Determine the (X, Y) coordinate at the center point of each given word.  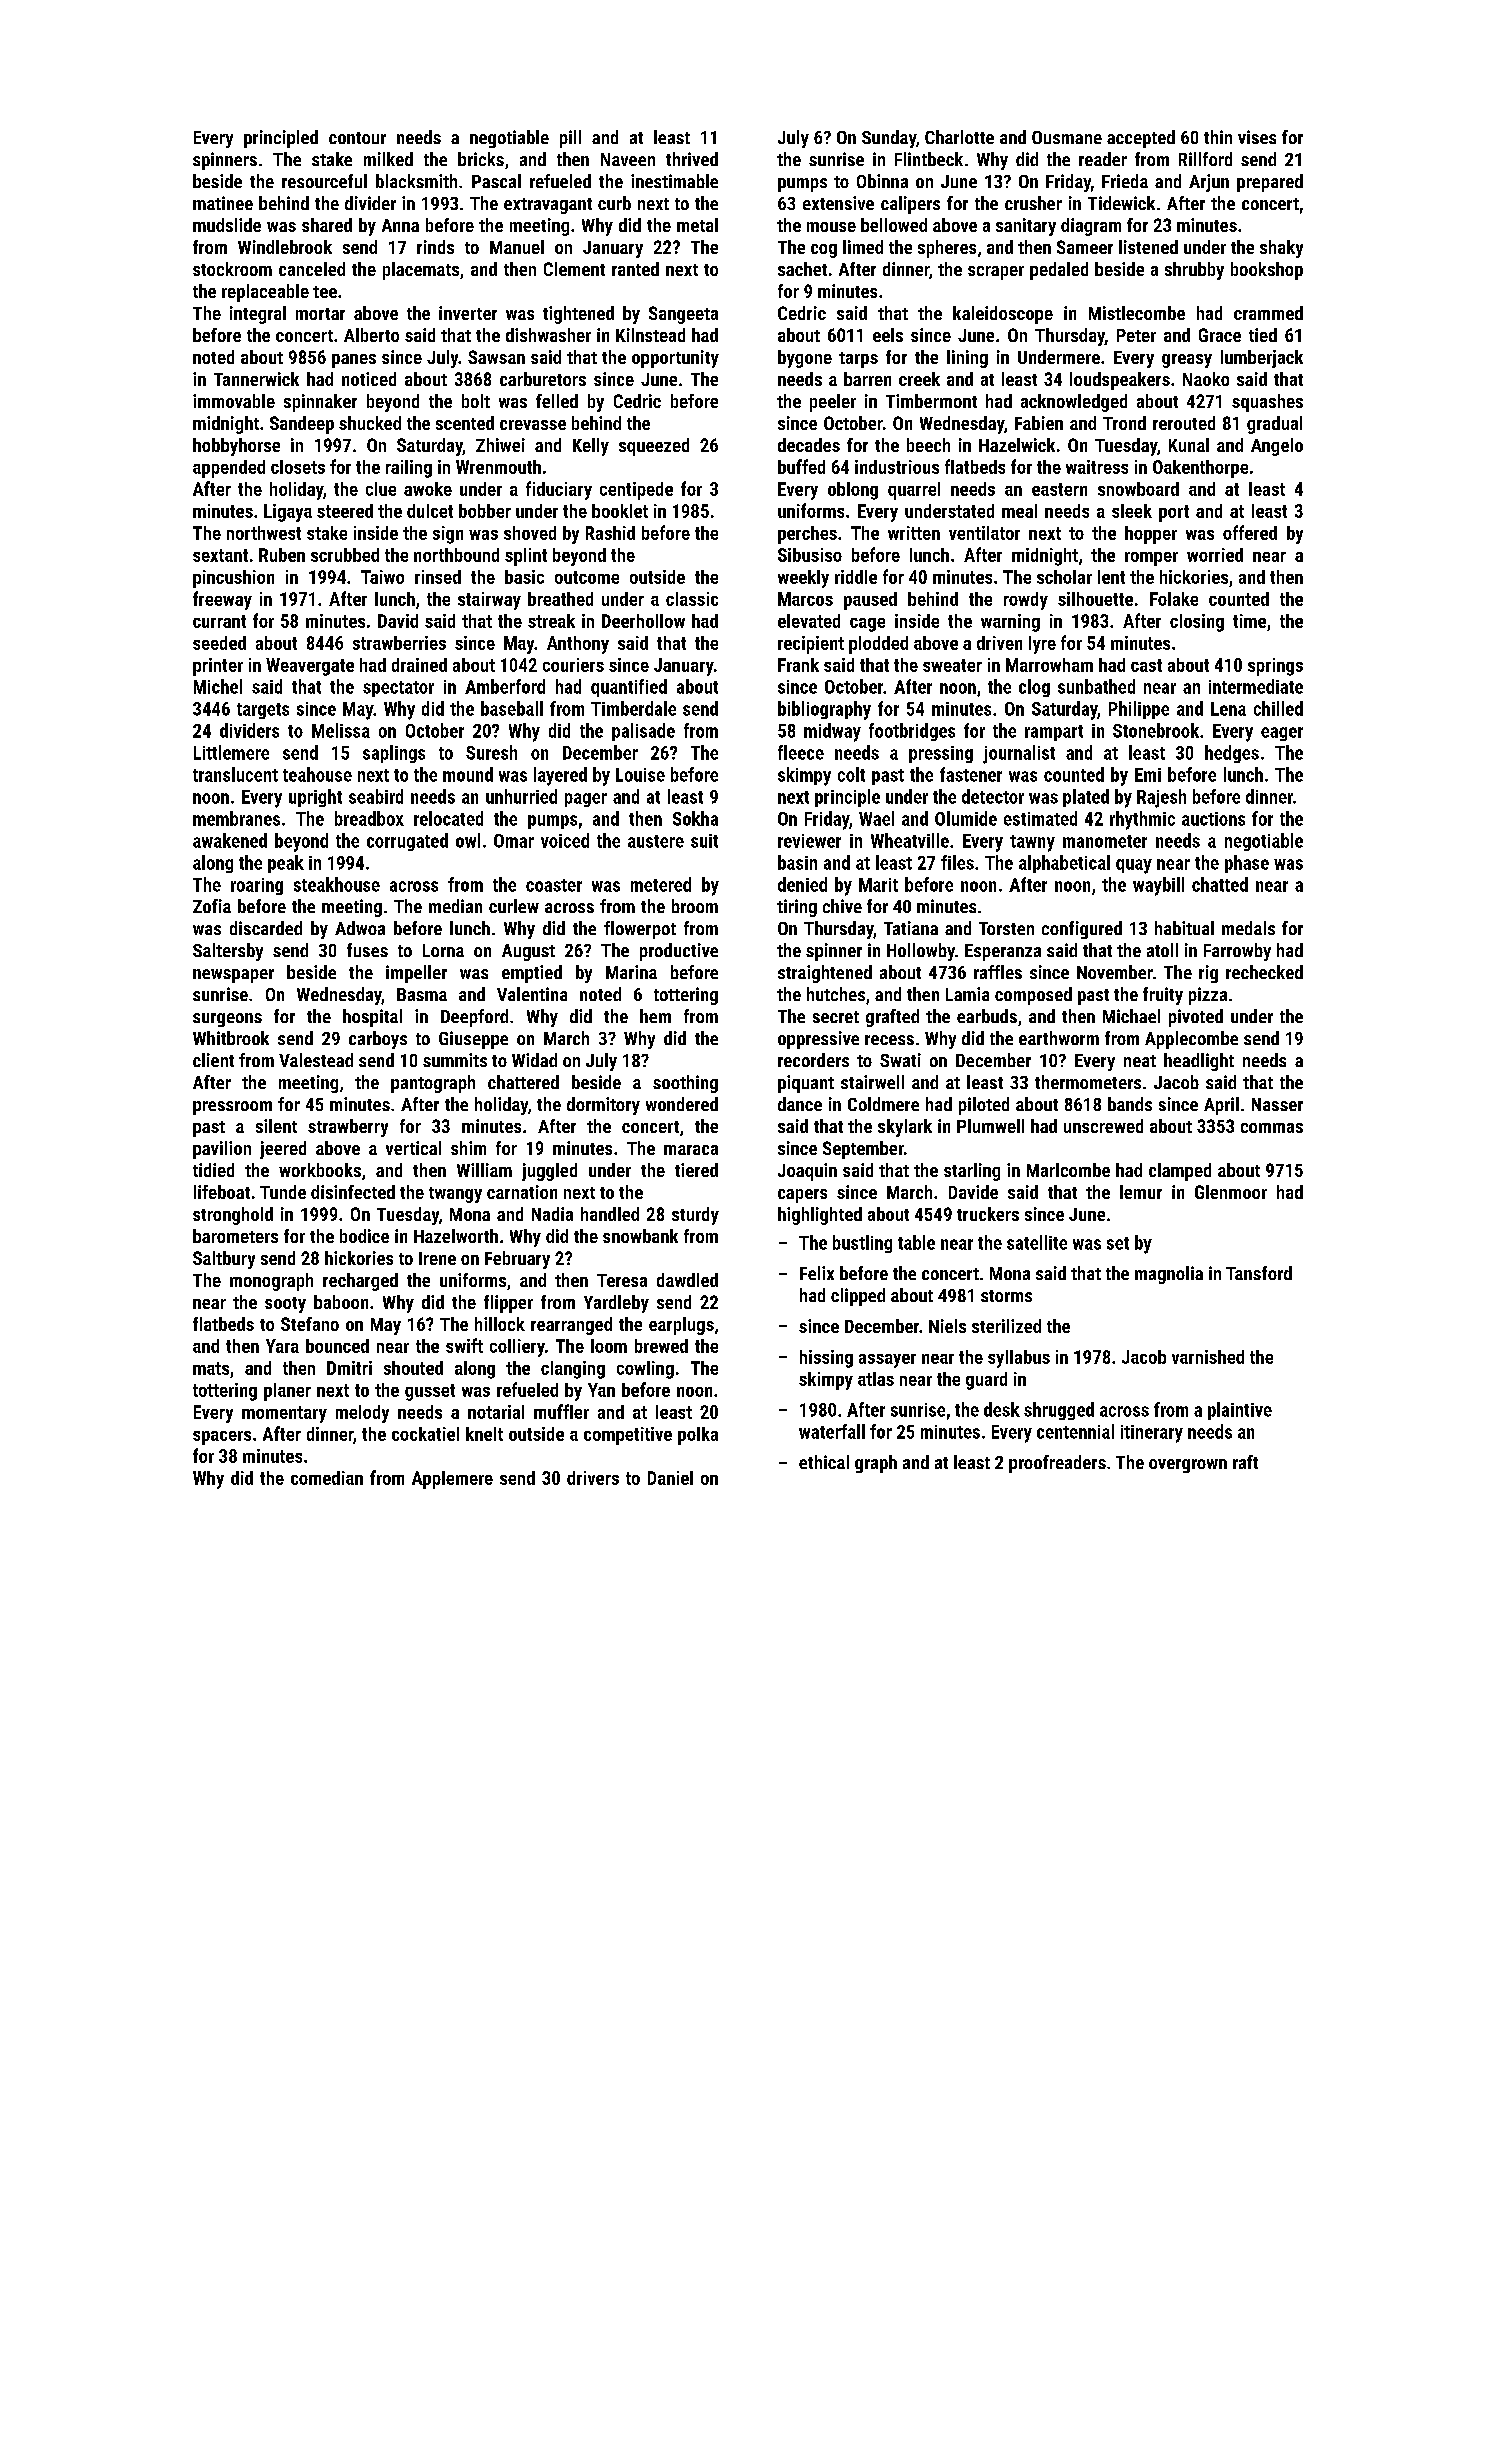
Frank (798, 665)
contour (357, 138)
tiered (696, 1170)
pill (570, 139)
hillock (500, 1324)
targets (263, 711)
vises (1257, 137)
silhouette (1095, 599)
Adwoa (360, 928)
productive (679, 952)
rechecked (1264, 972)
